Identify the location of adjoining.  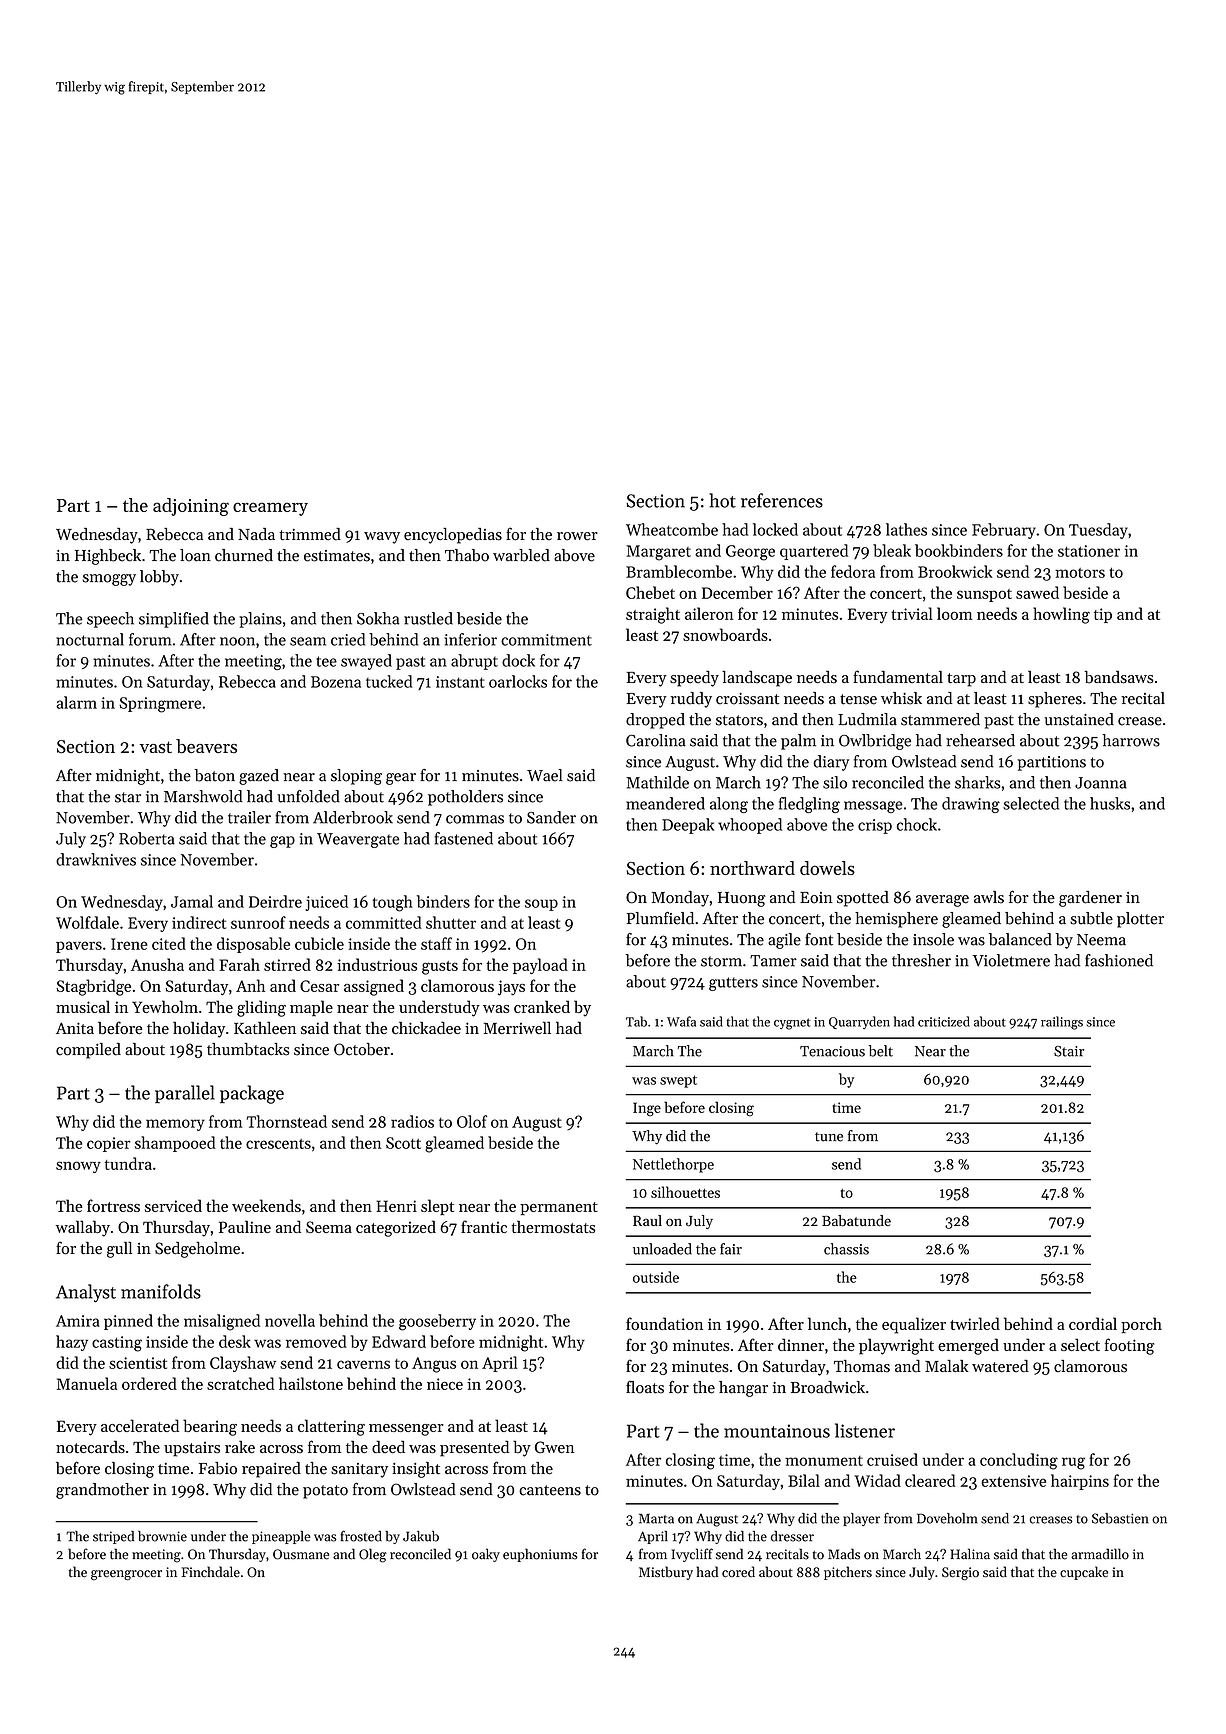
(191, 507).
